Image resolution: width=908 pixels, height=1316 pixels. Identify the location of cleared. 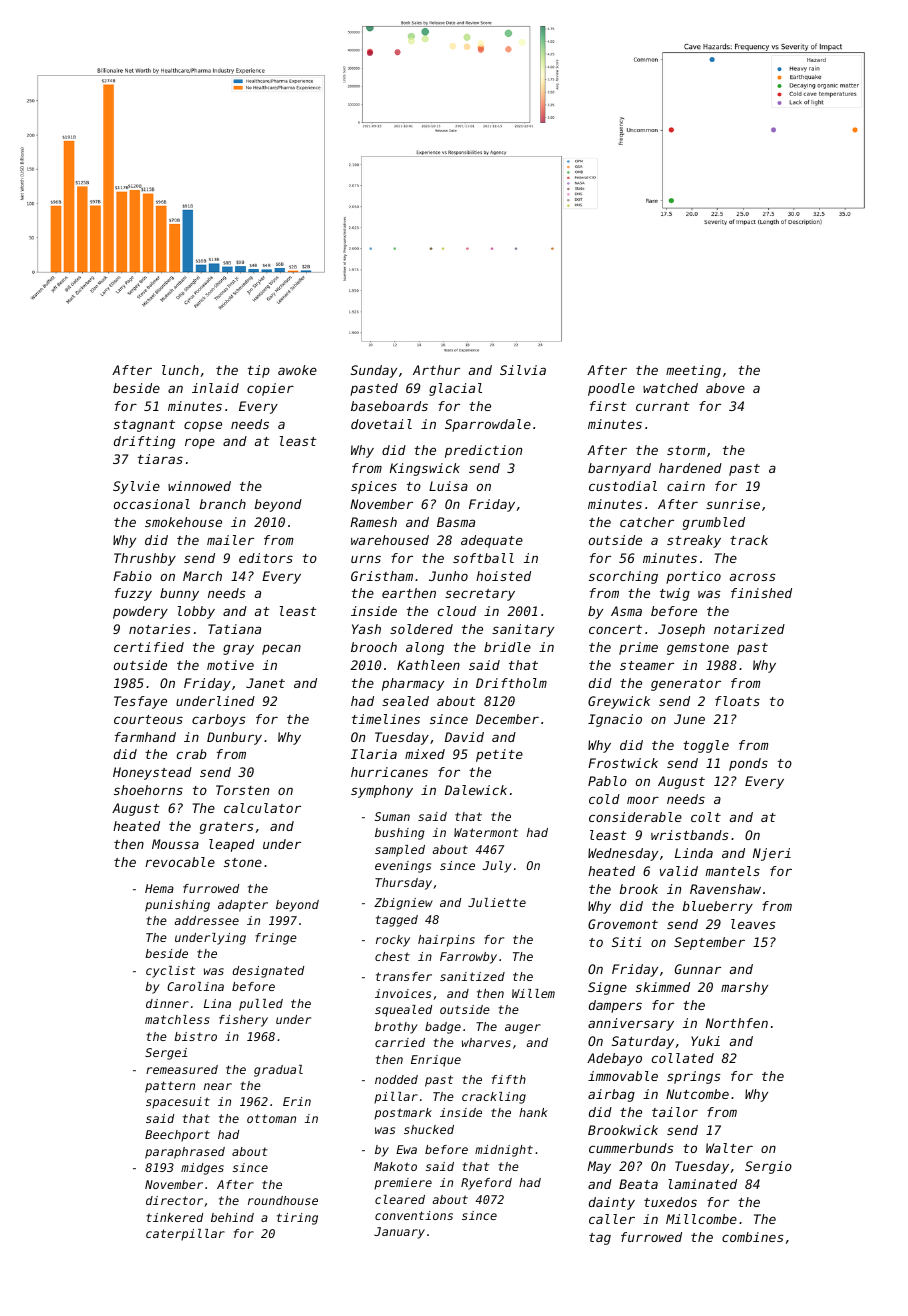
(400, 1199).
